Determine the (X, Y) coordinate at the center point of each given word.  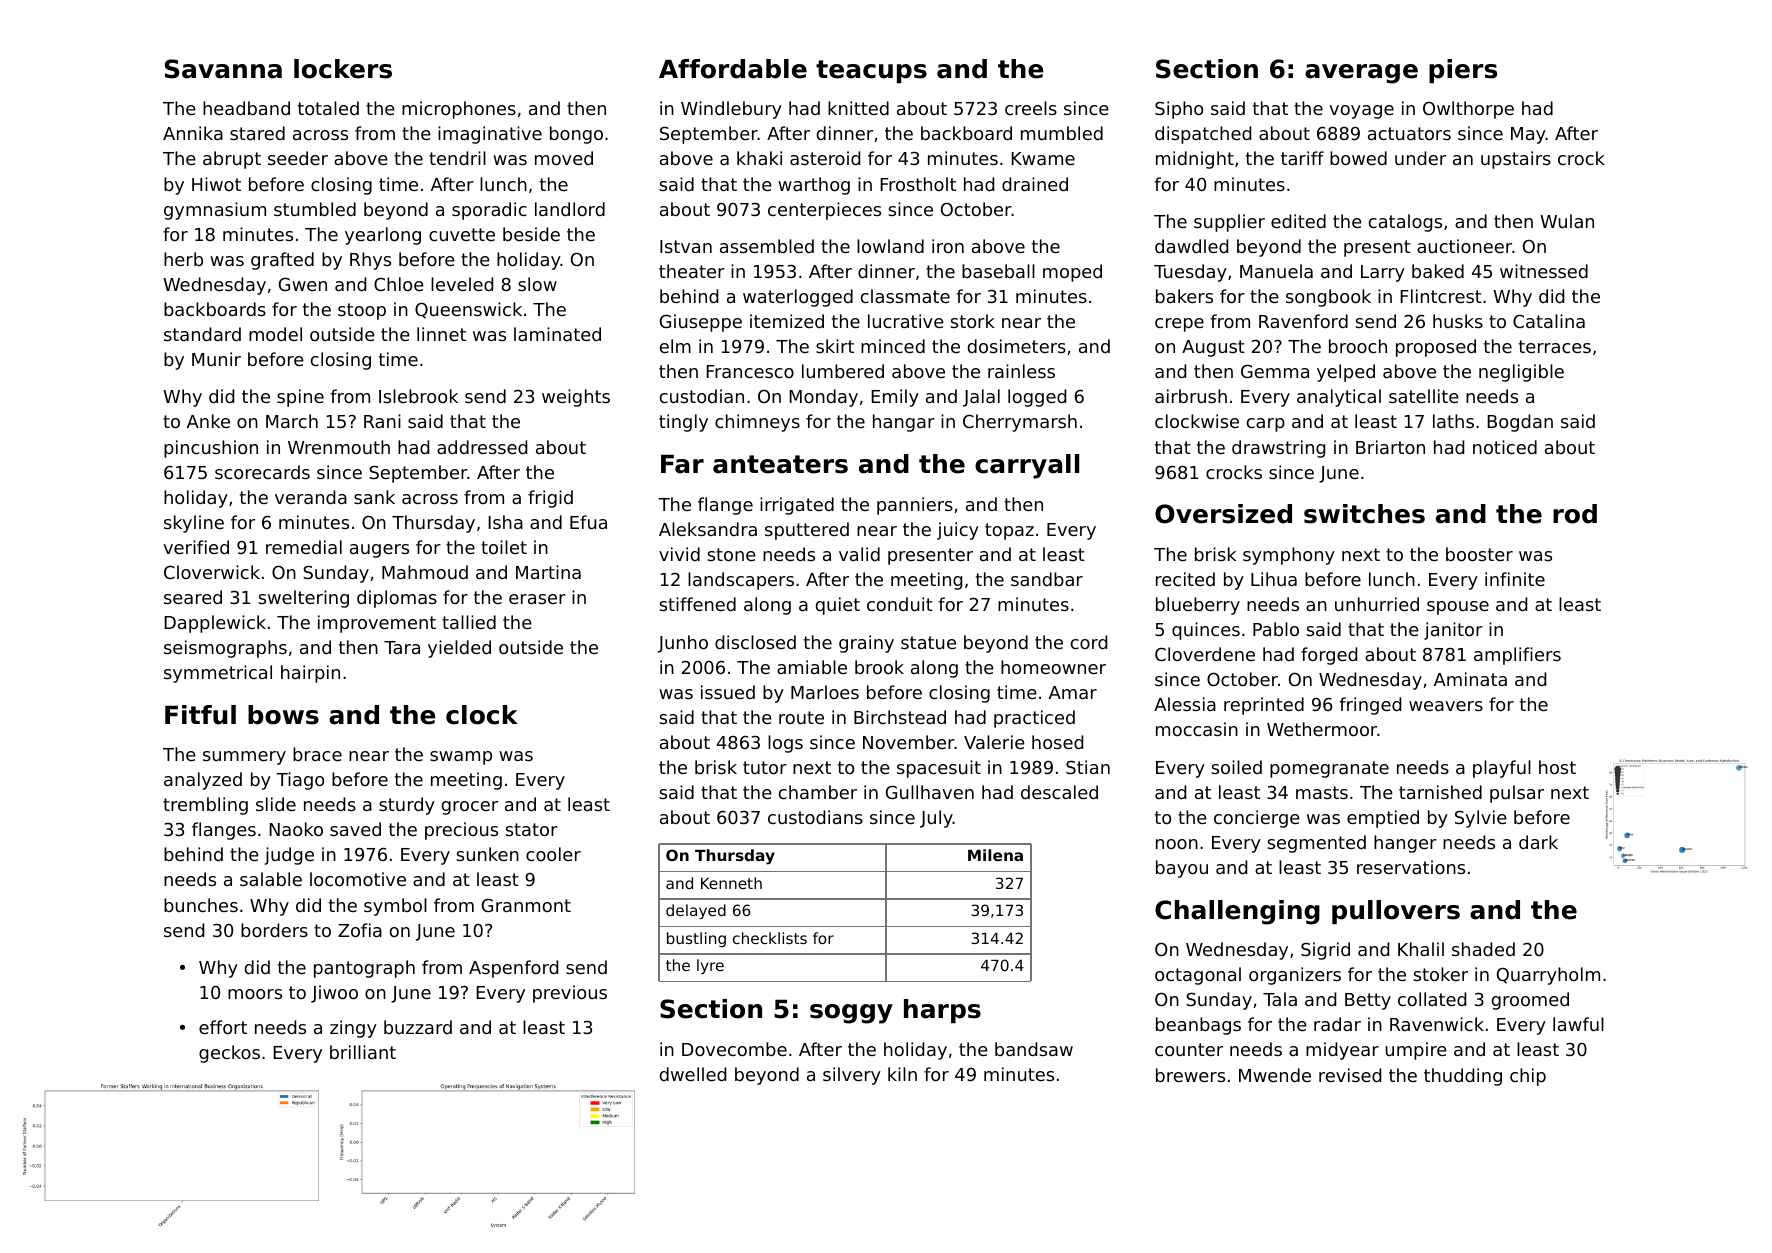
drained (1035, 184)
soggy (851, 1014)
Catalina (1549, 321)
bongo (576, 135)
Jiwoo (334, 994)
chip (1528, 1077)
